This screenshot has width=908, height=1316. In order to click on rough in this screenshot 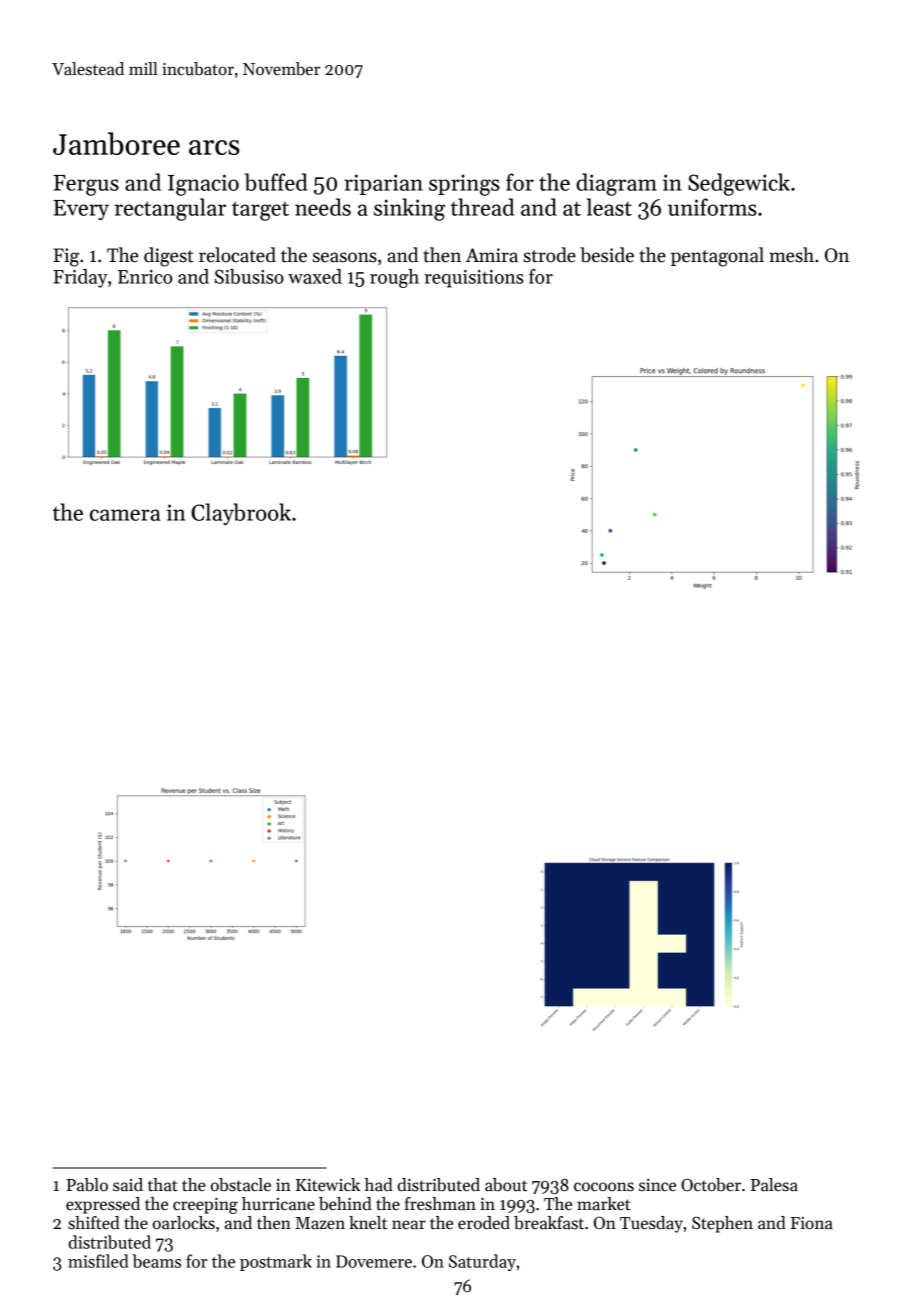, I will do `click(394, 278)`.
